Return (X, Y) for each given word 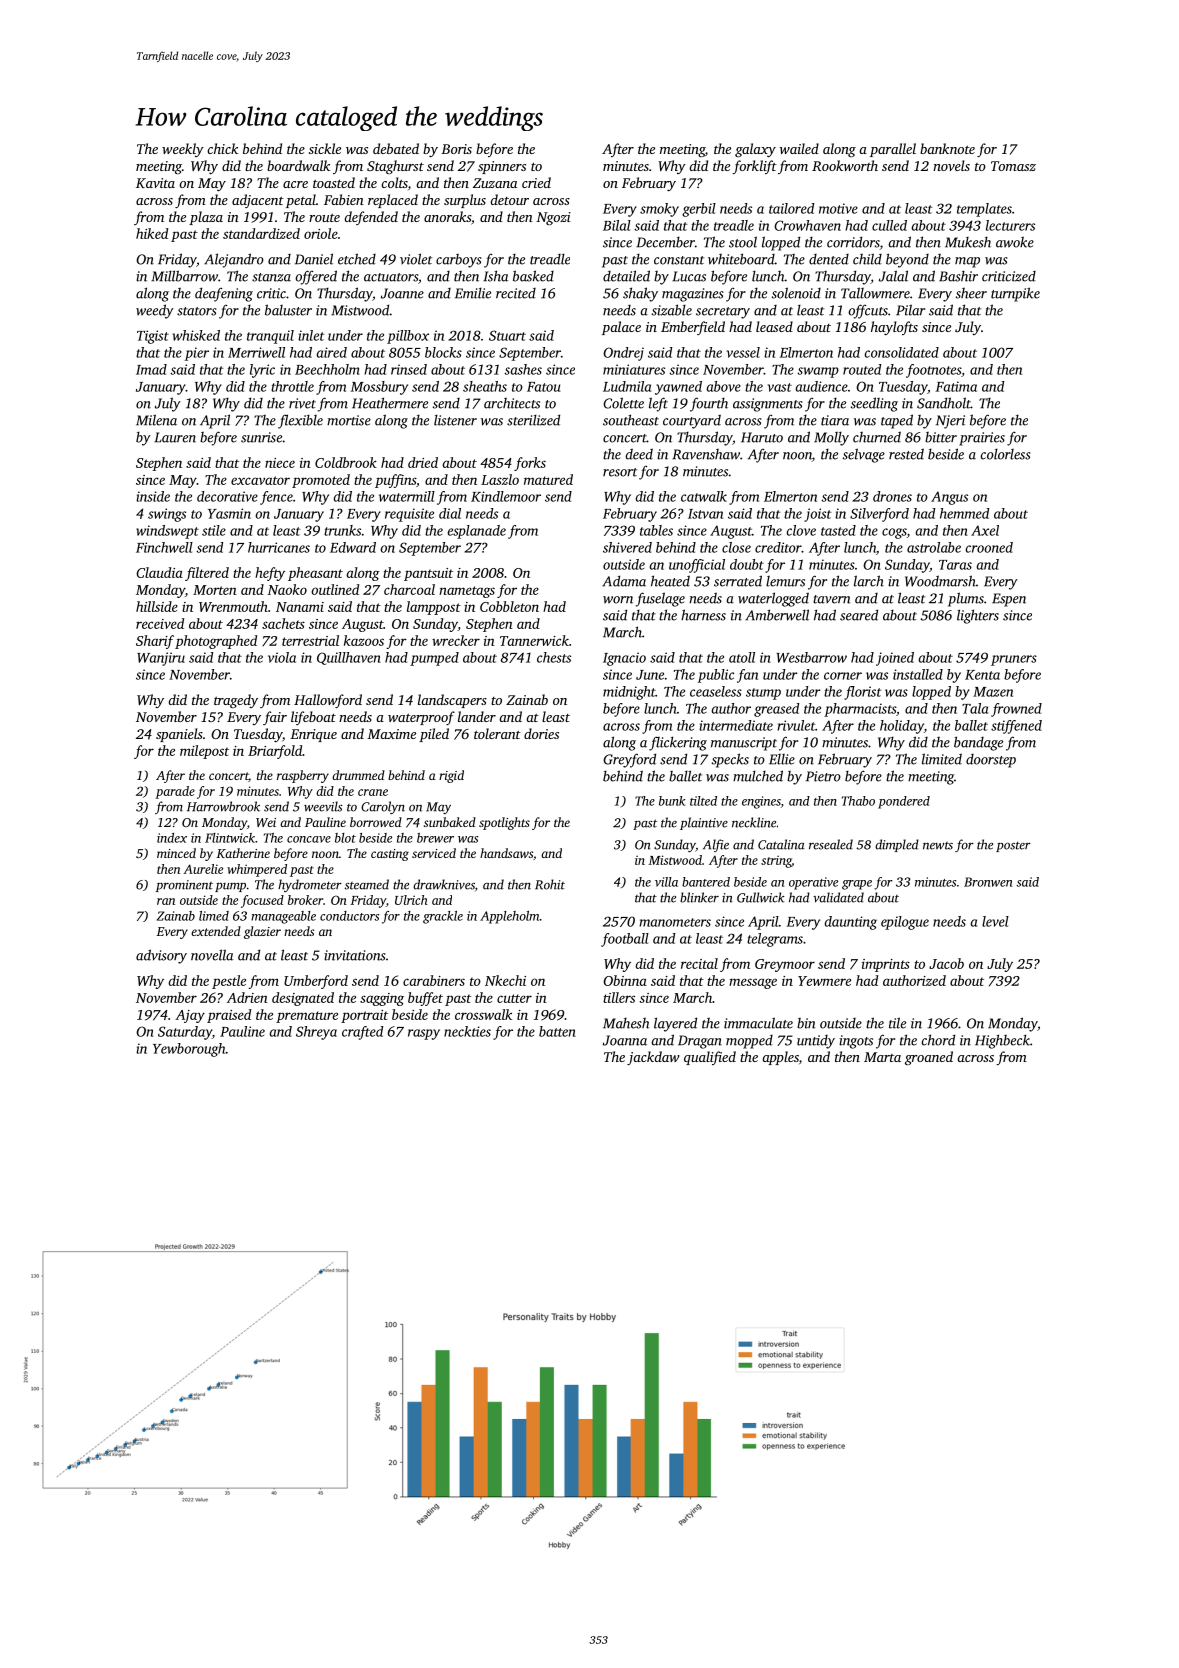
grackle (443, 917)
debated (396, 148)
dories (541, 733)
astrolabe (934, 547)
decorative (227, 496)
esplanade (477, 532)
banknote (947, 148)
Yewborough (189, 1050)
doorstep (991, 761)
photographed (216, 642)
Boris (456, 149)
